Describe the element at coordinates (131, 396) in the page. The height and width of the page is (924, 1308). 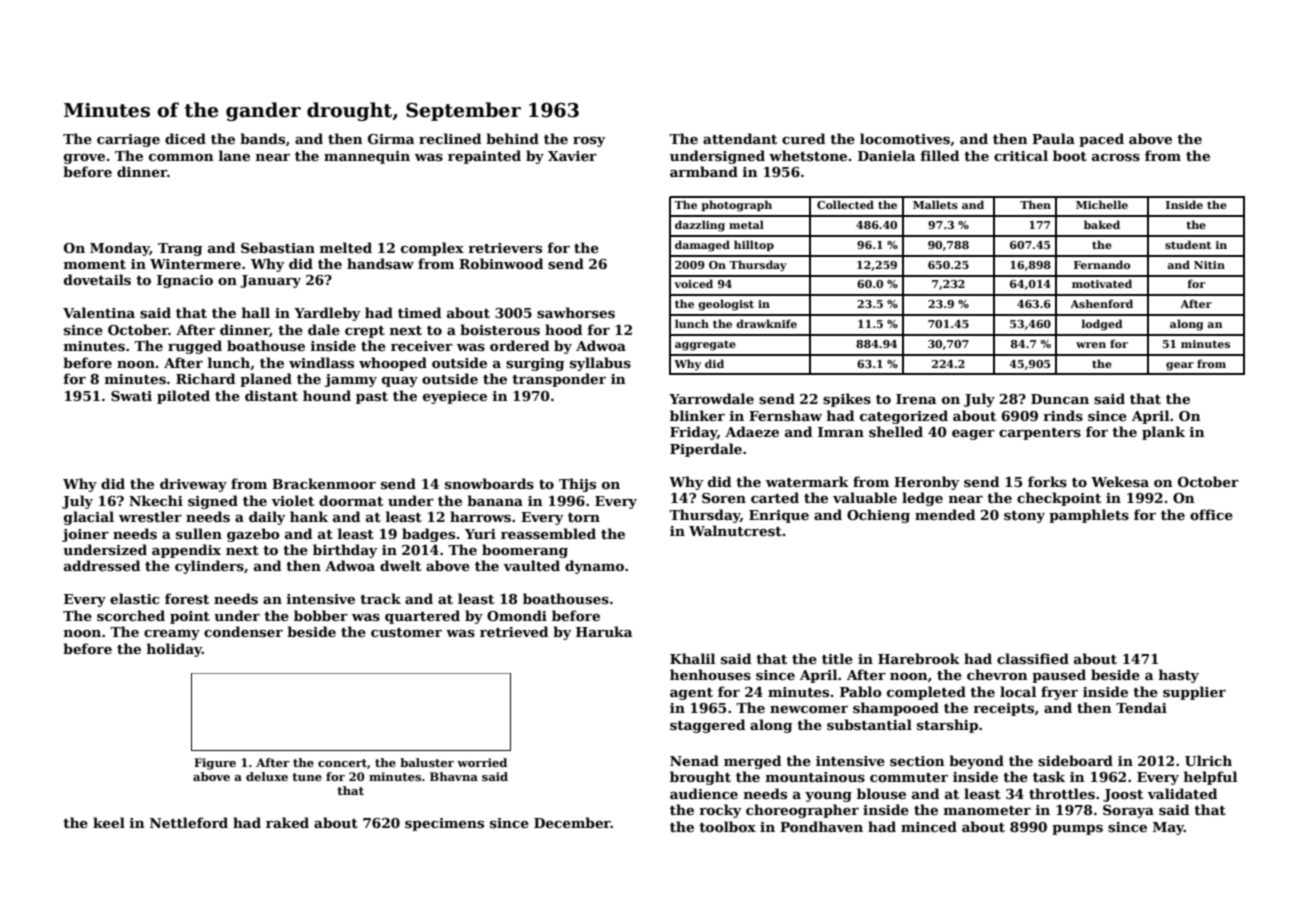
I see `Swati` at that location.
